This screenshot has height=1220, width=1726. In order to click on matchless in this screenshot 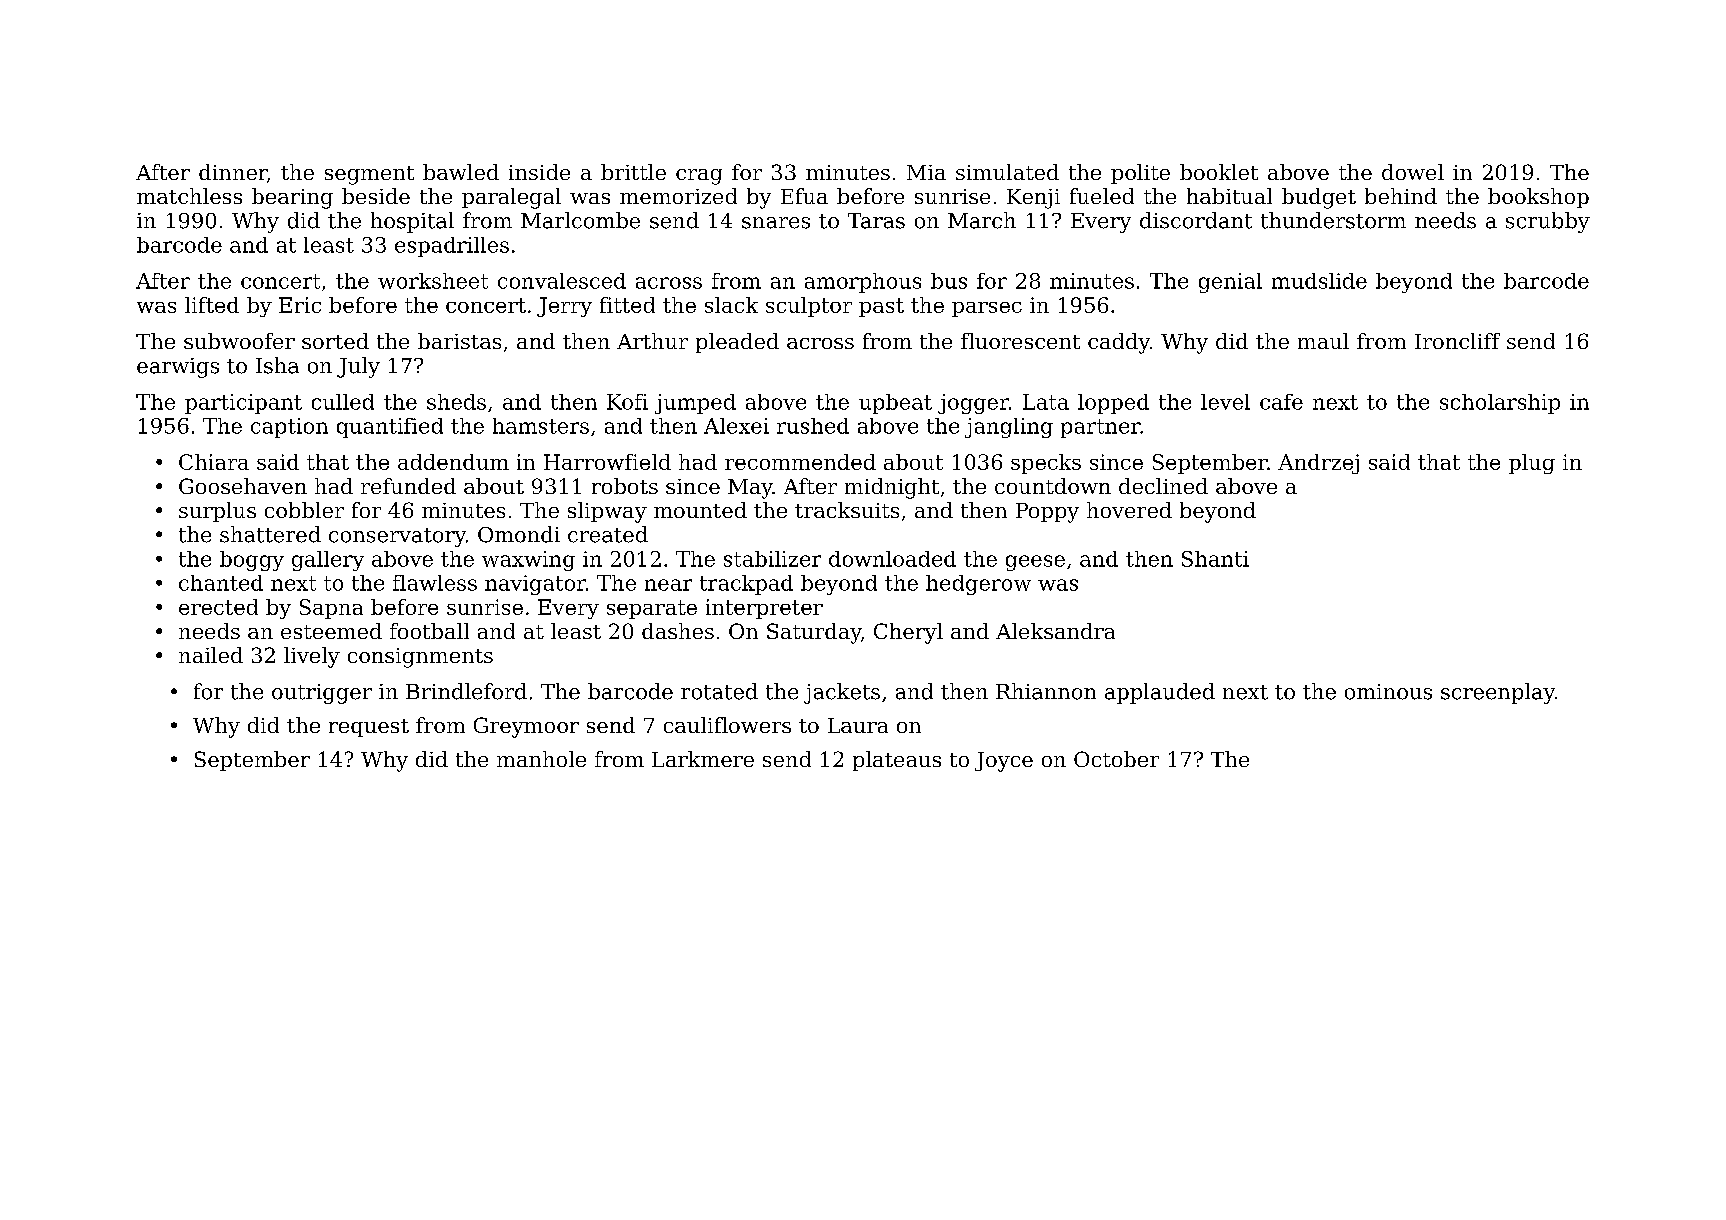, I will do `click(189, 196)`.
